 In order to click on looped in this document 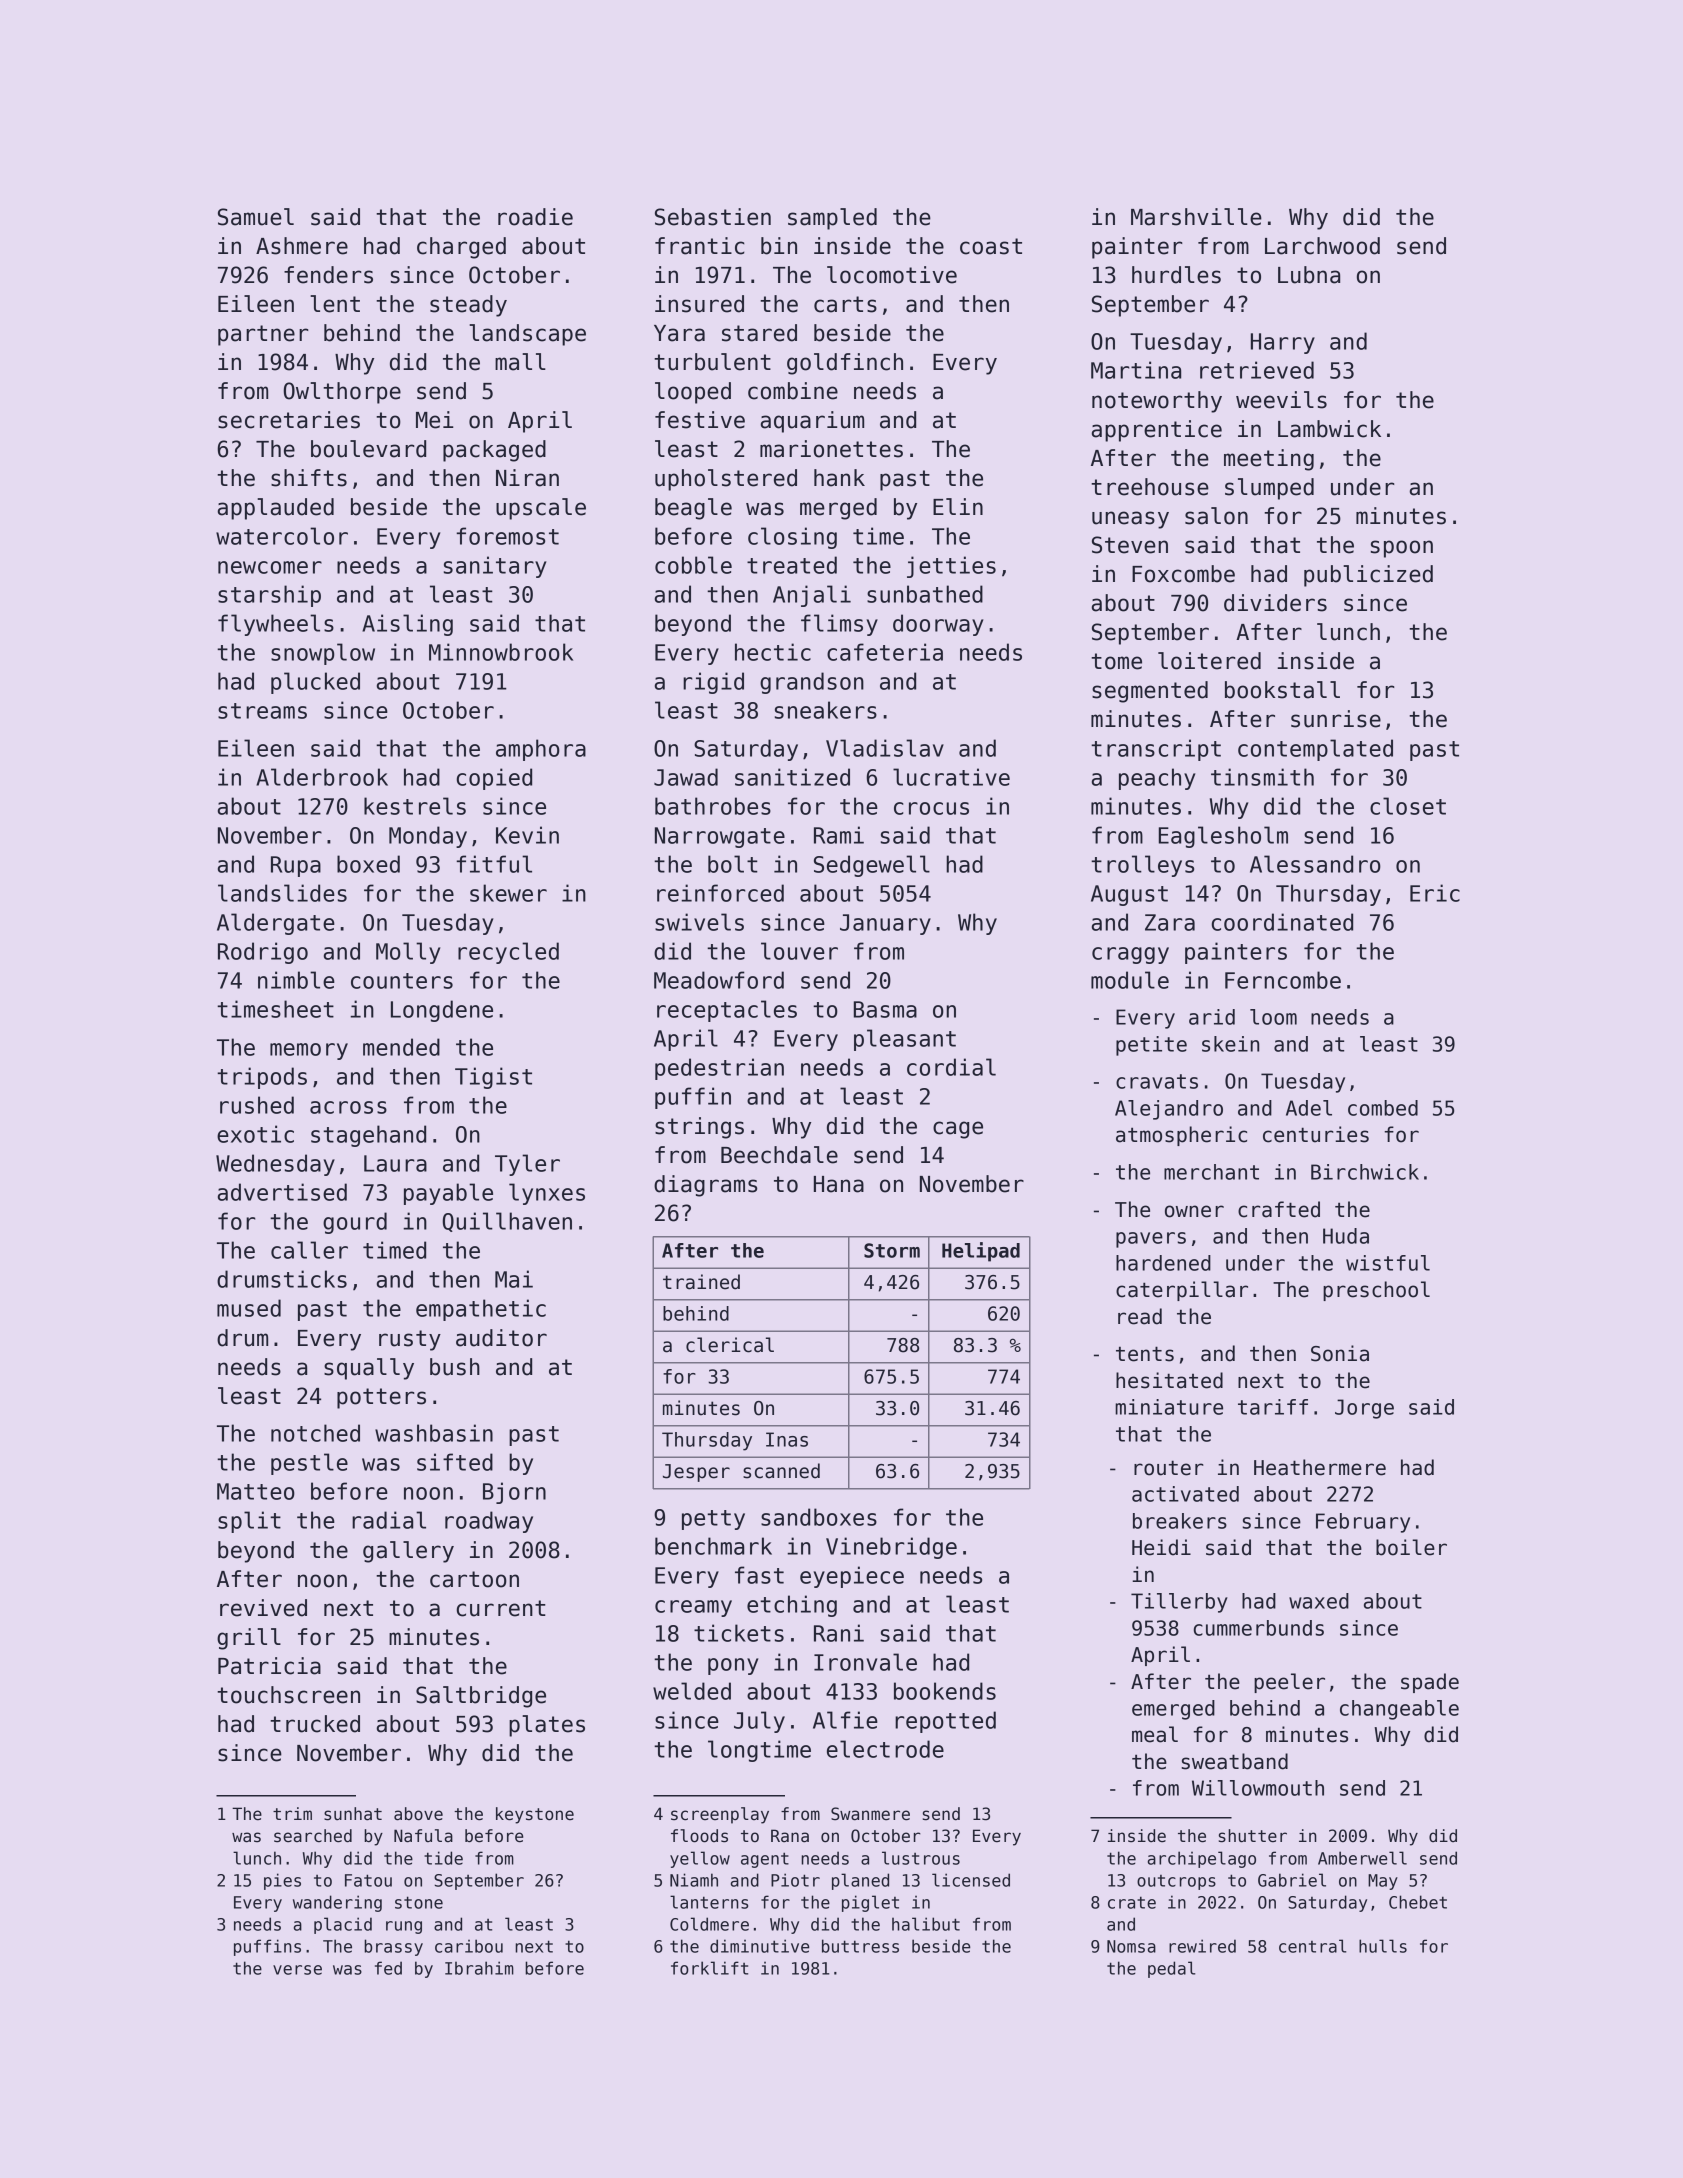, I will do `click(693, 393)`.
